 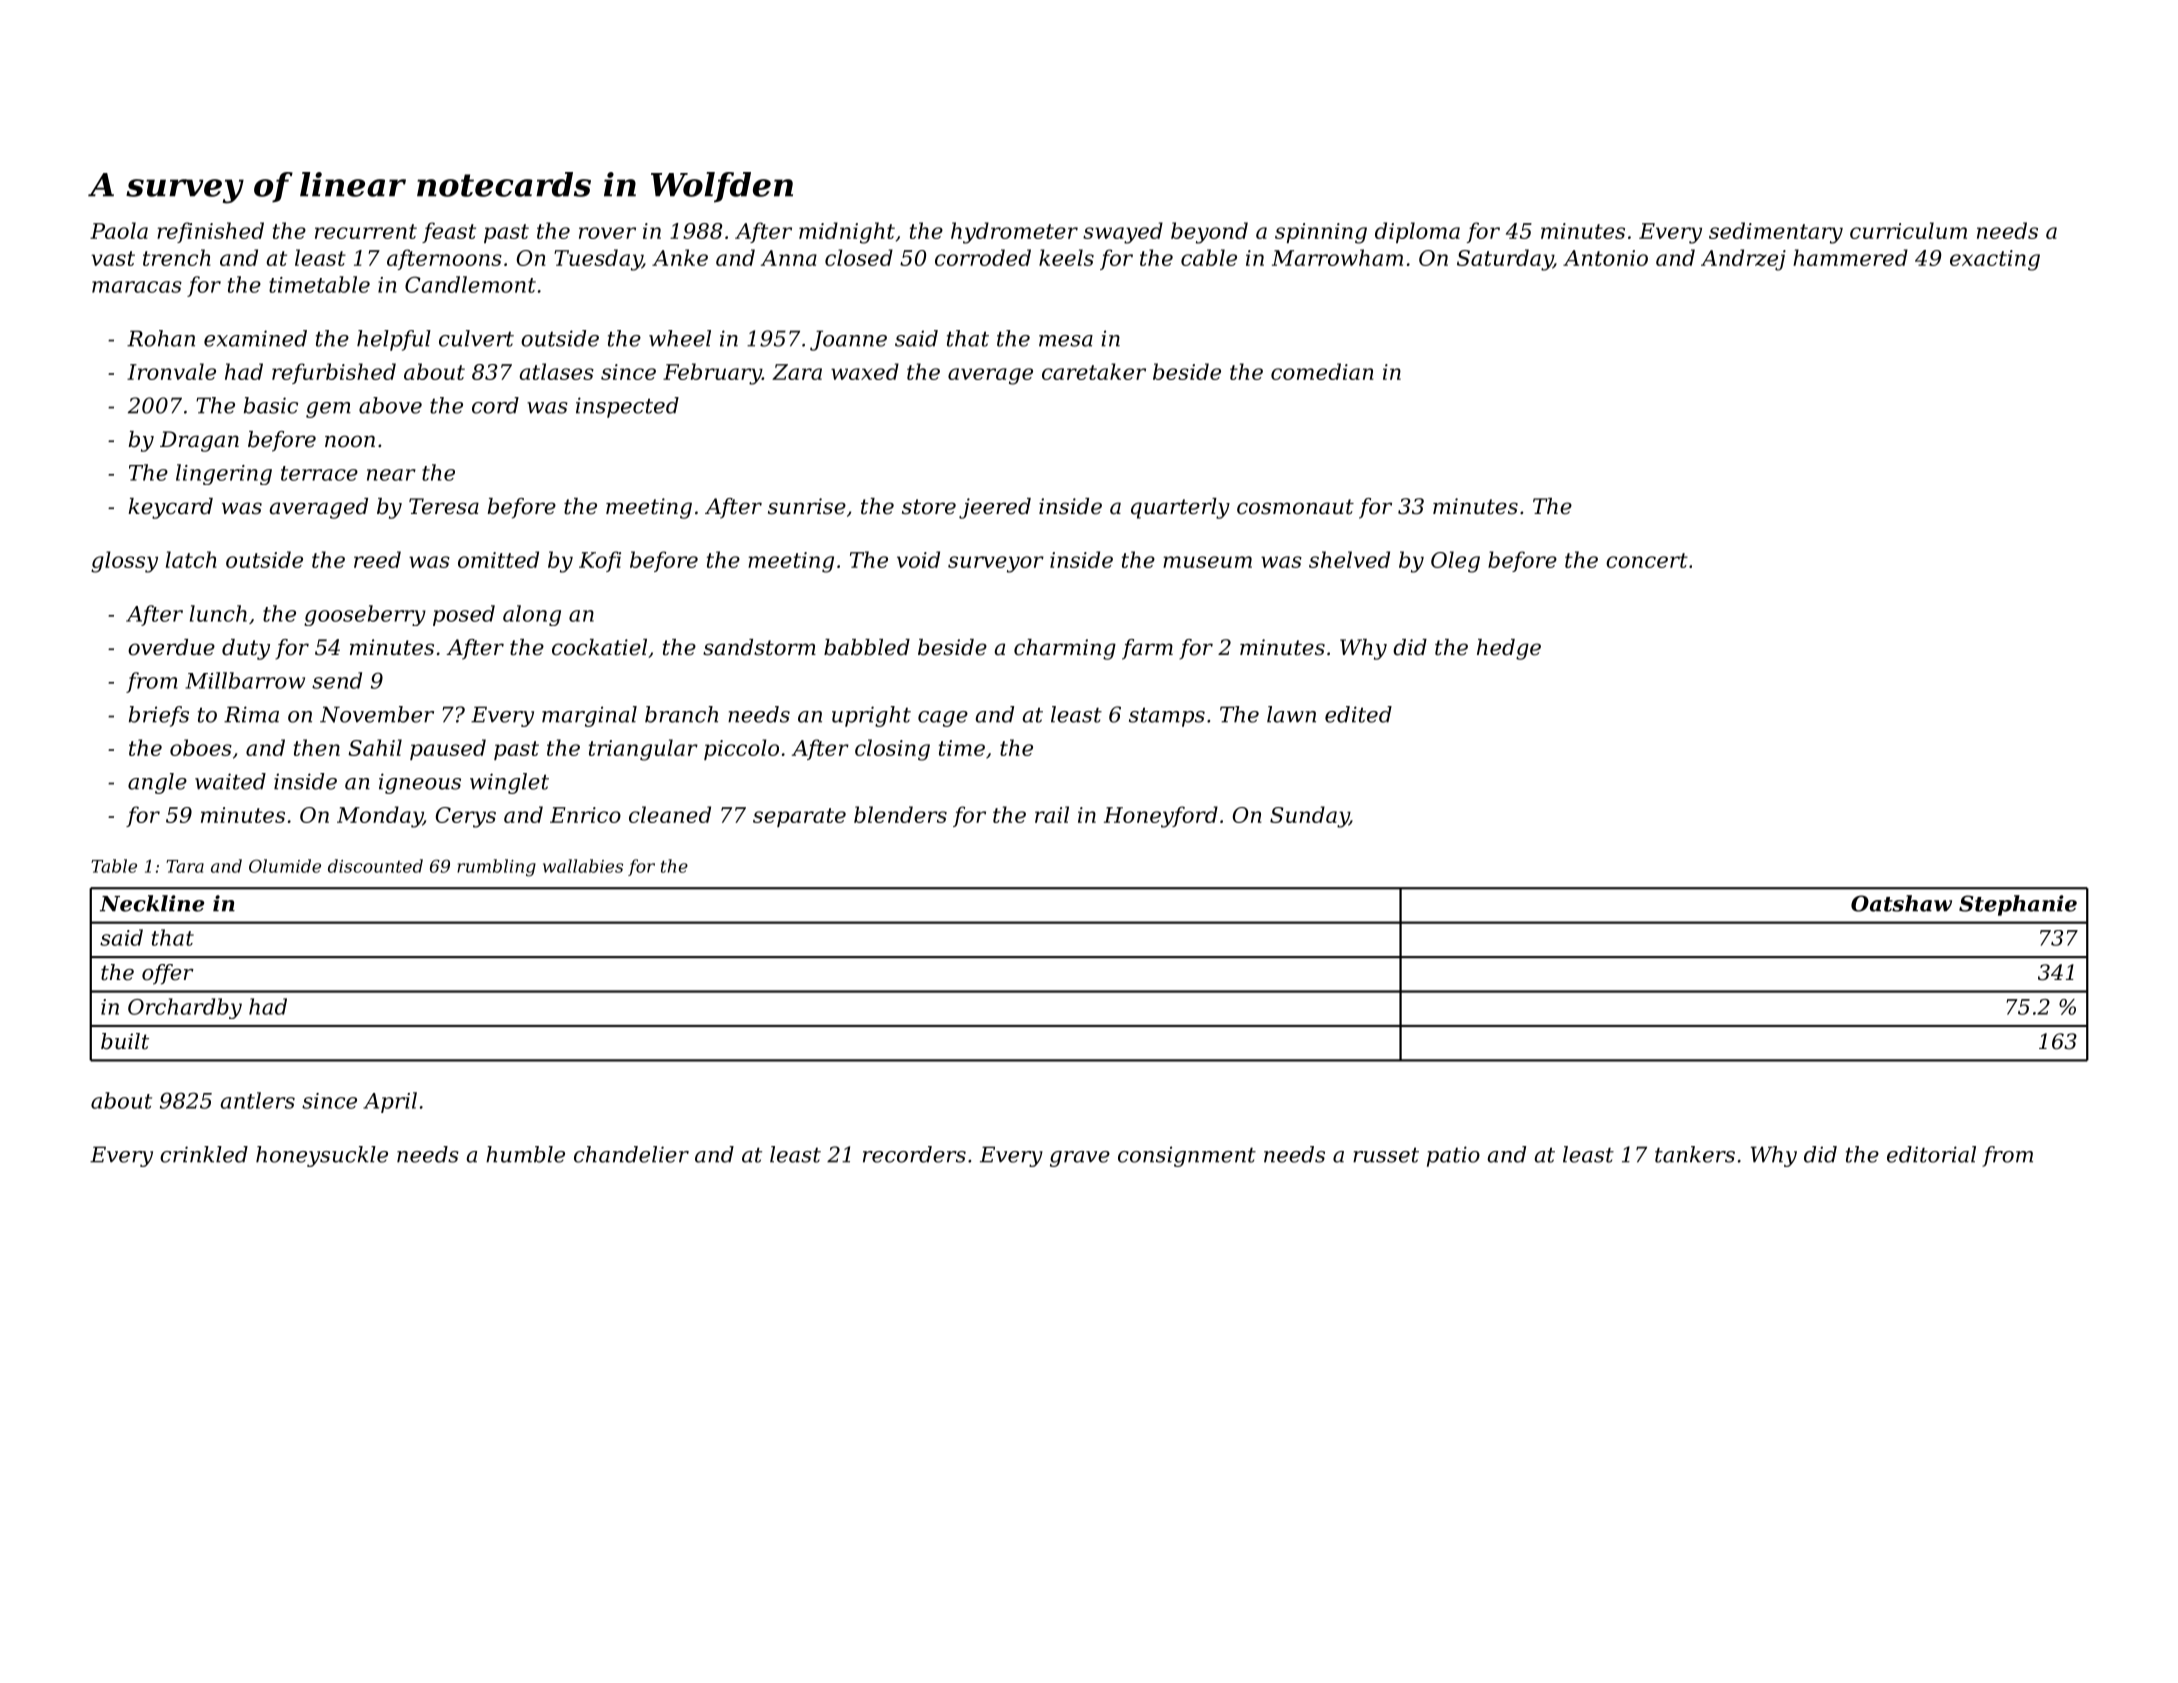 What do you see at coordinates (1743, 260) in the screenshot?
I see `Andrzej` at bounding box center [1743, 260].
